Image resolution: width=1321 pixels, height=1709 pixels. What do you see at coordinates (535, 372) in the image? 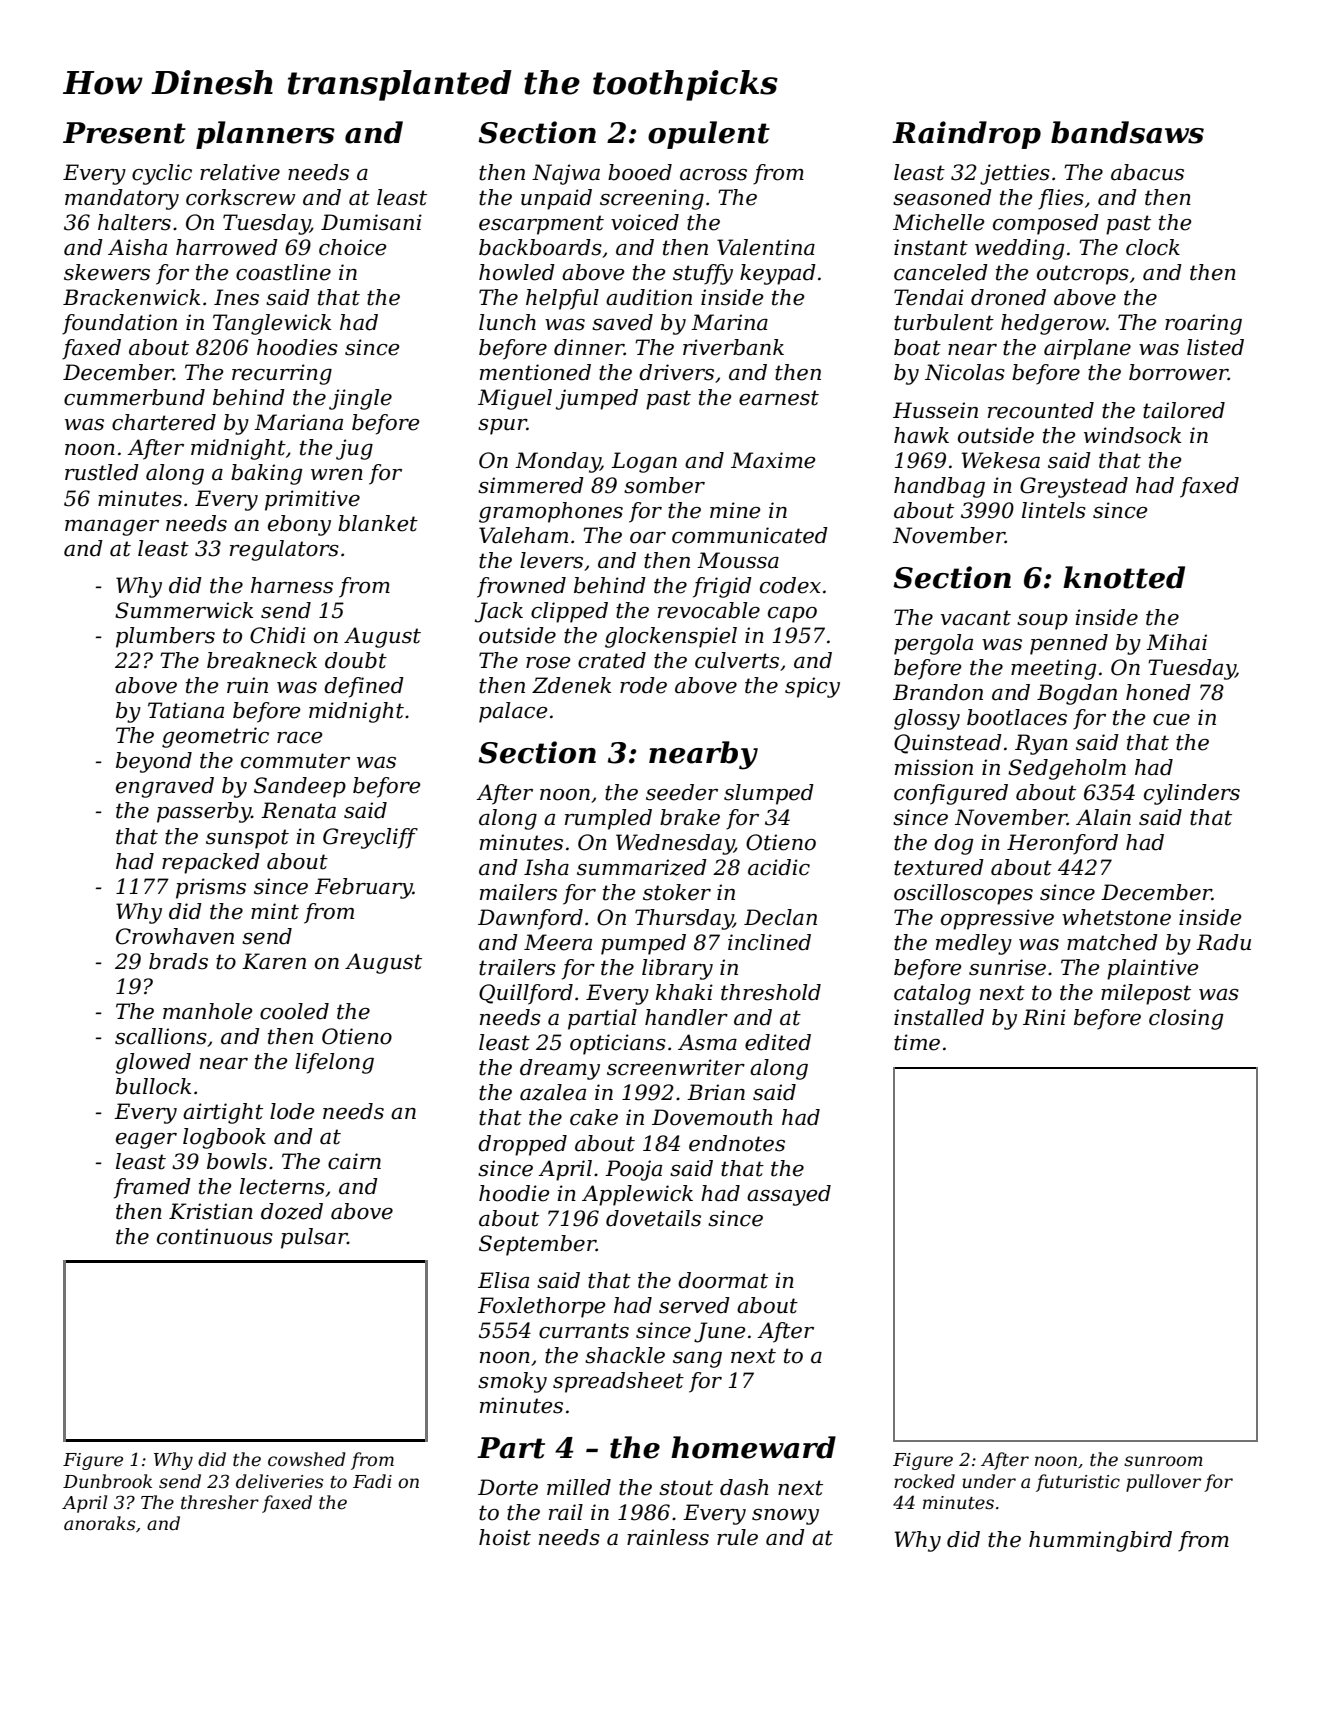
I see `mentioned` at bounding box center [535, 372].
